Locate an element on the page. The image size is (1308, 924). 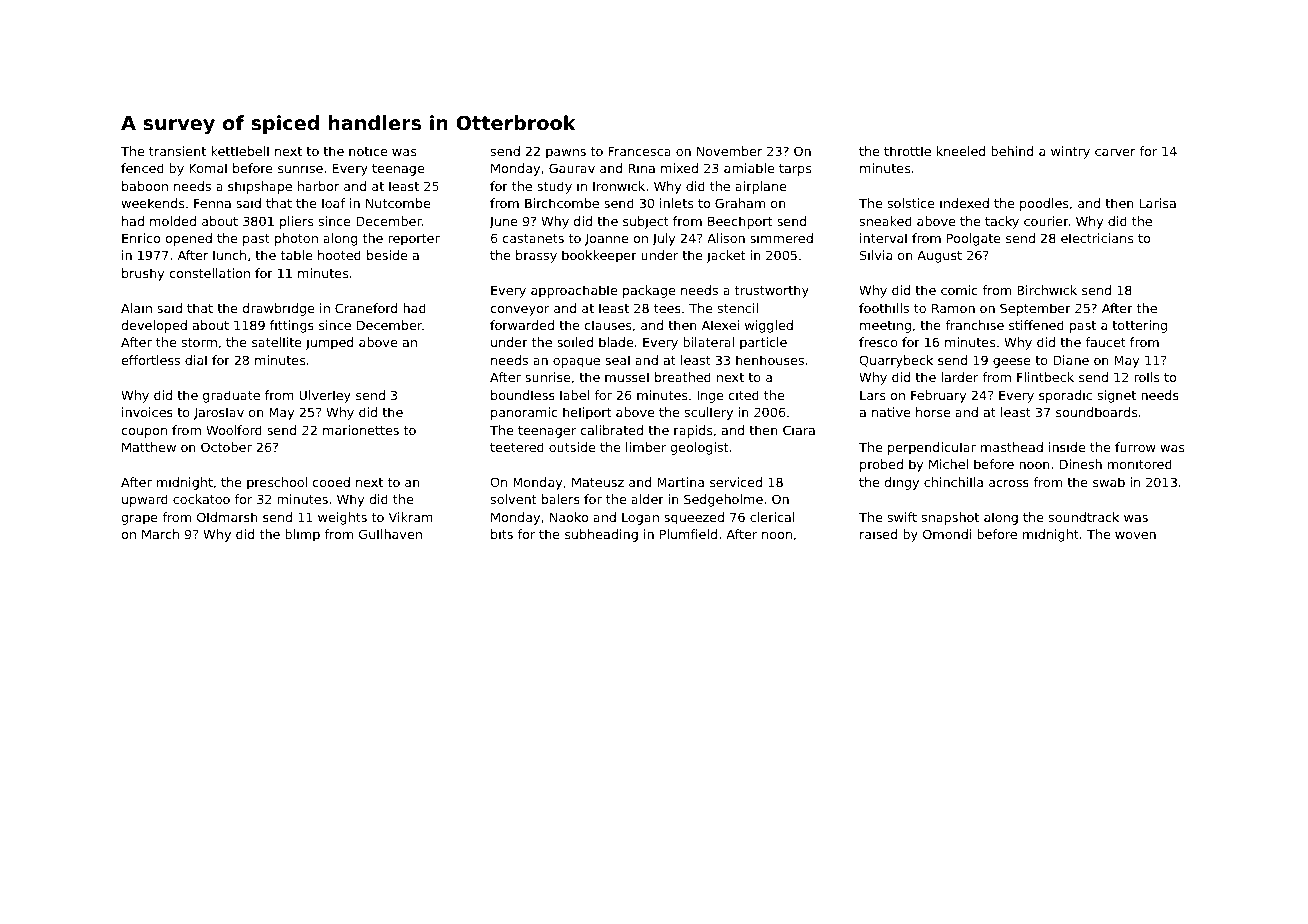
Silvia is located at coordinates (876, 255).
